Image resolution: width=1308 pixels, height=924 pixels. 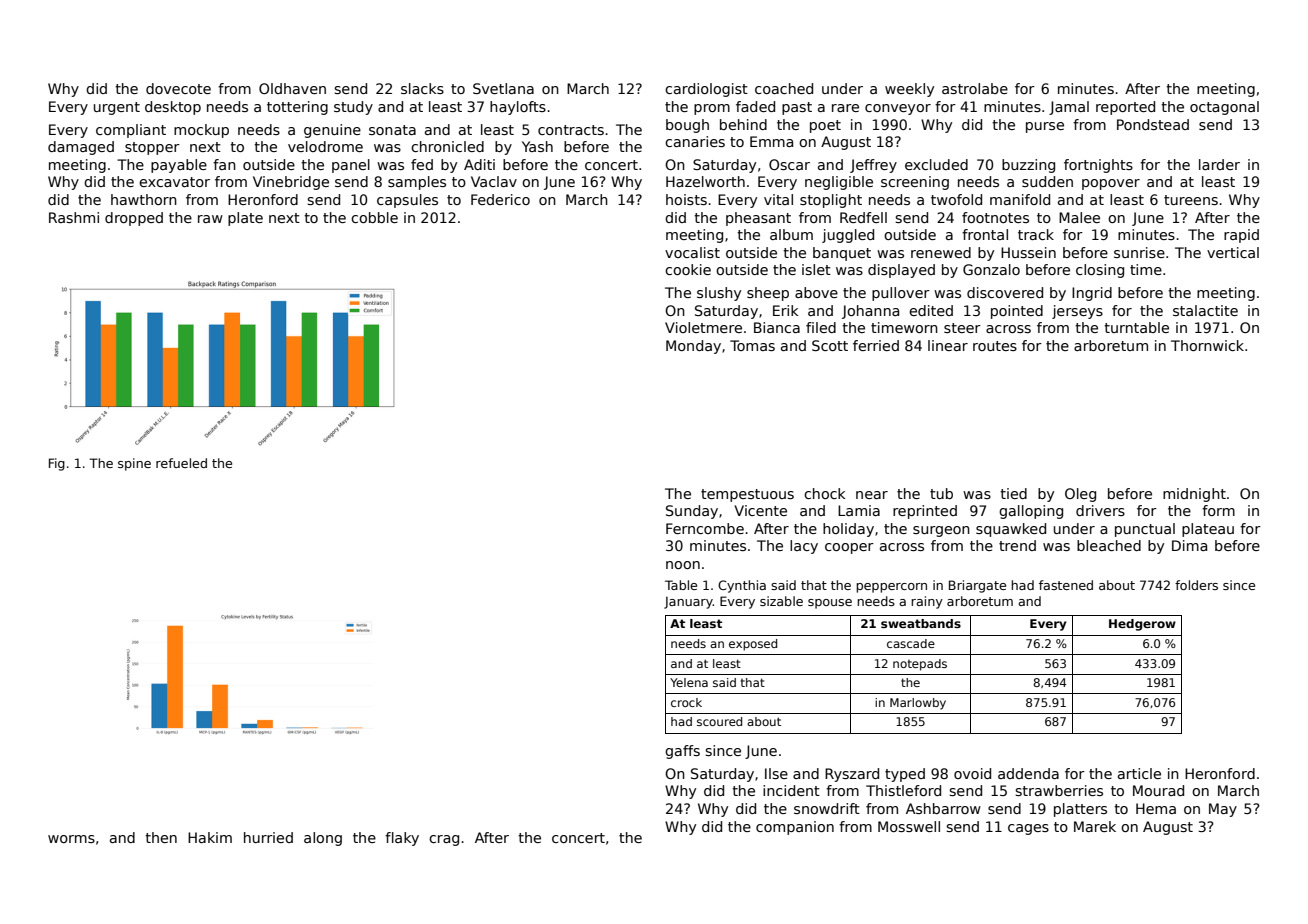 What do you see at coordinates (683, 565) in the screenshot?
I see `noon` at bounding box center [683, 565].
